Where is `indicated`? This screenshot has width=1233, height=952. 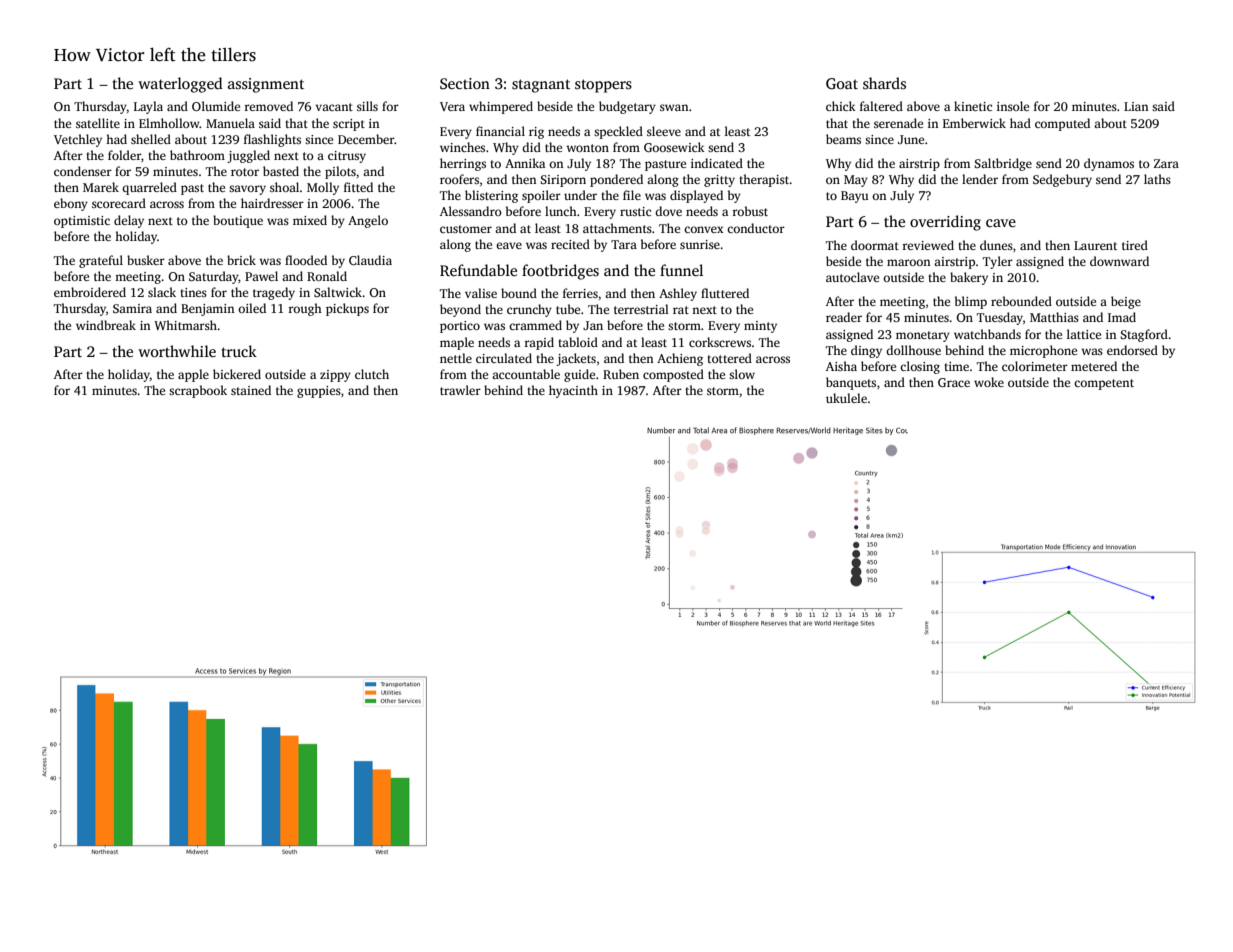
indicated is located at coordinates (717, 163).
